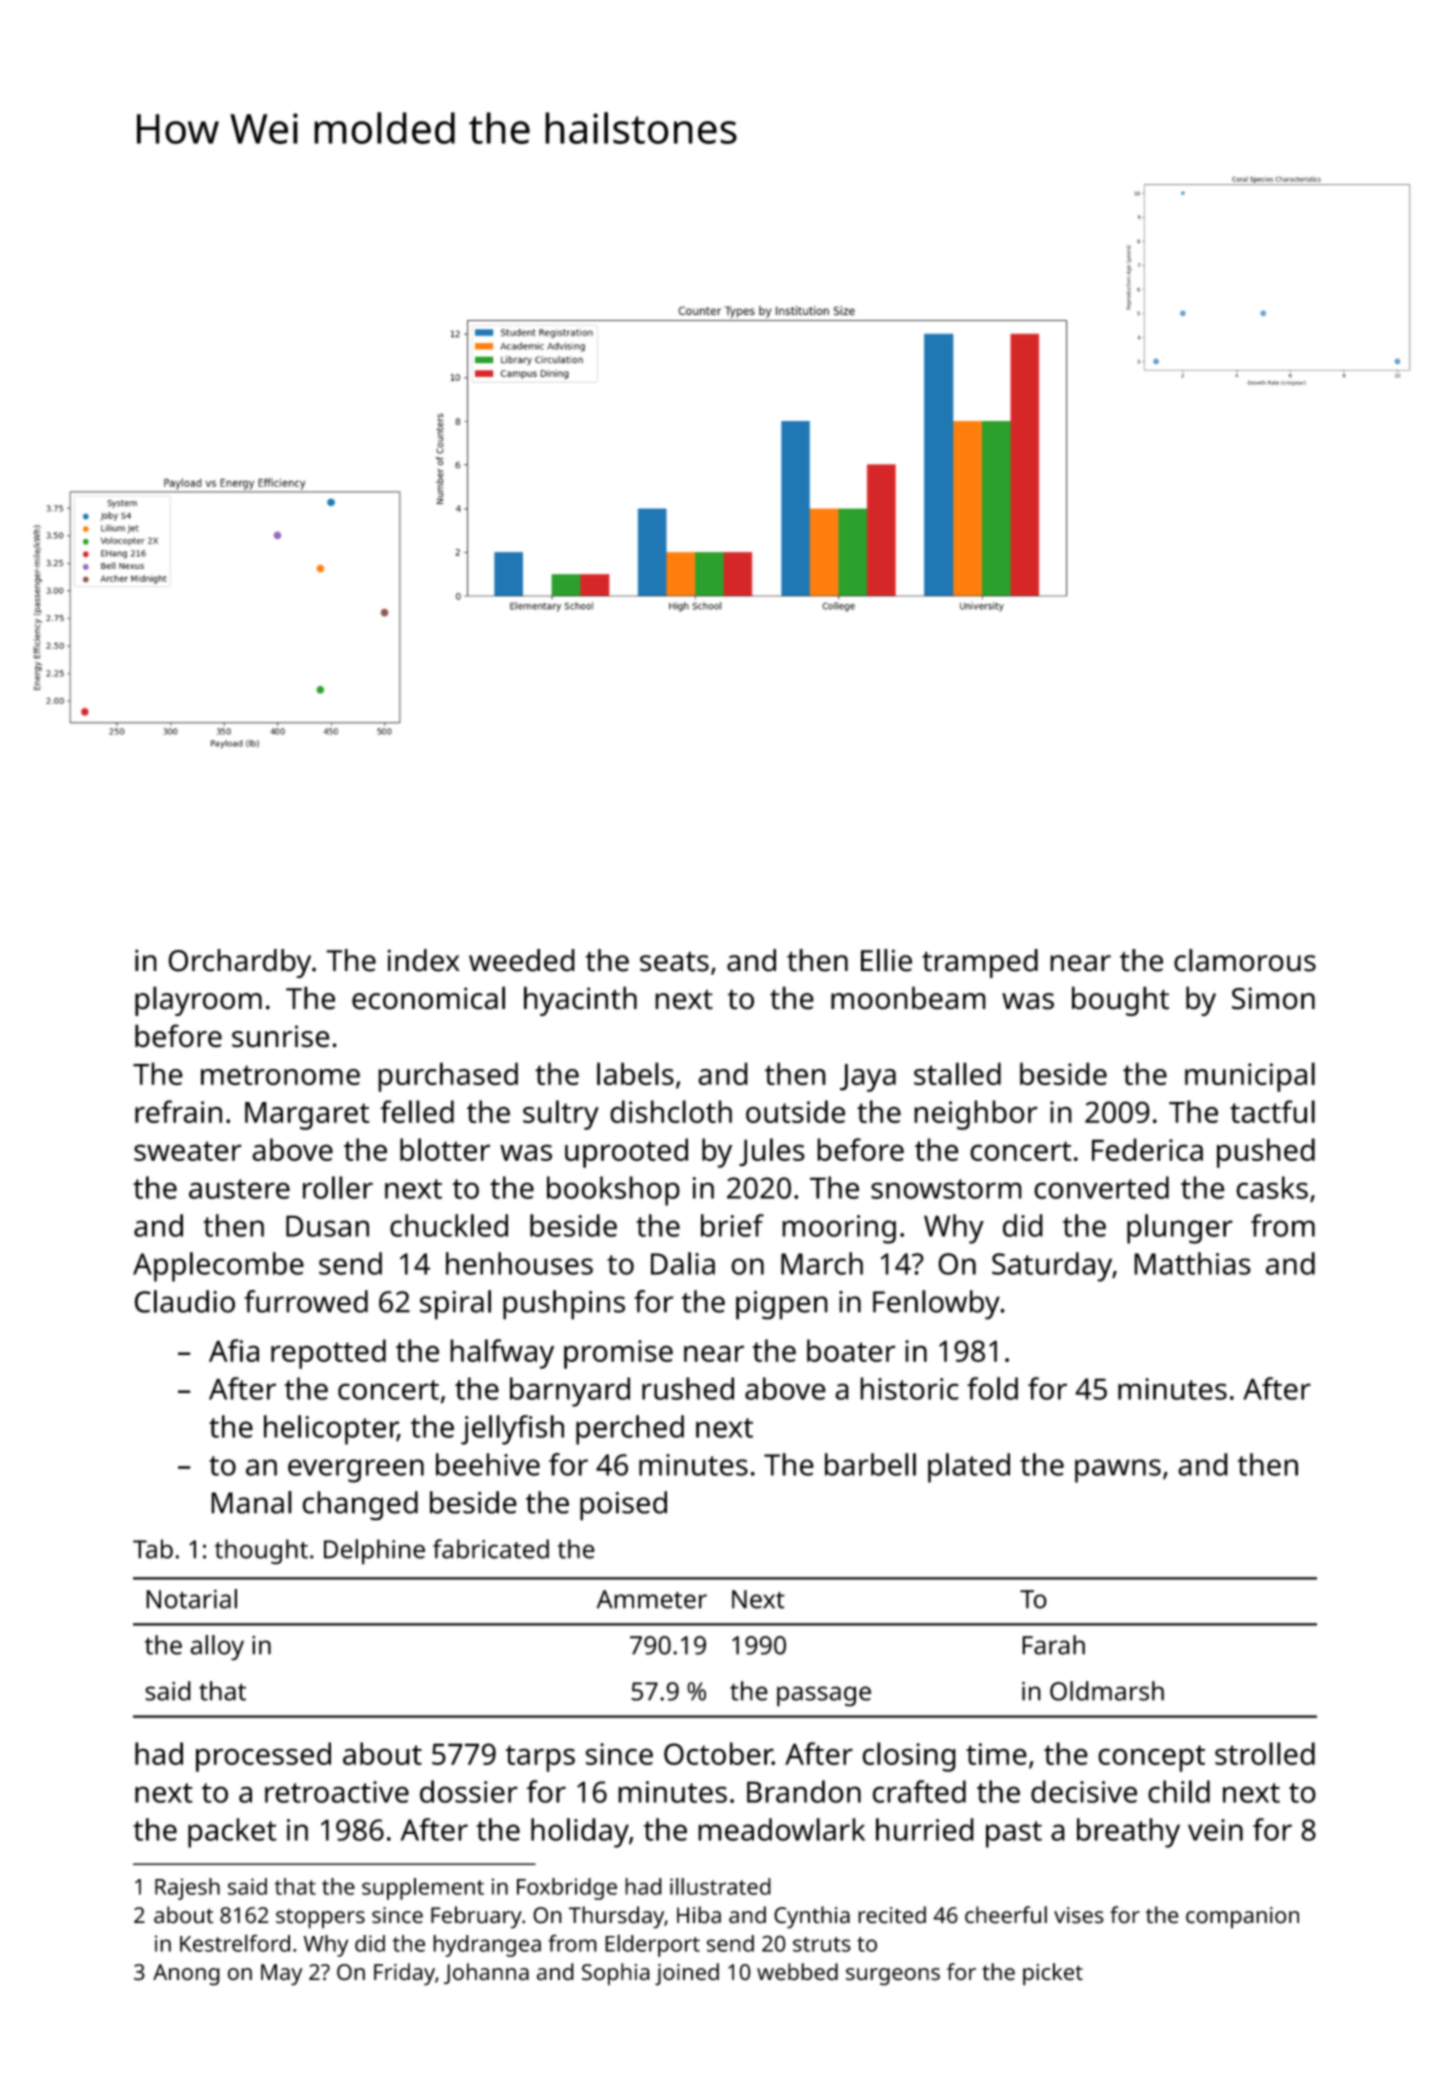  I want to click on Johanna, so click(486, 1973).
